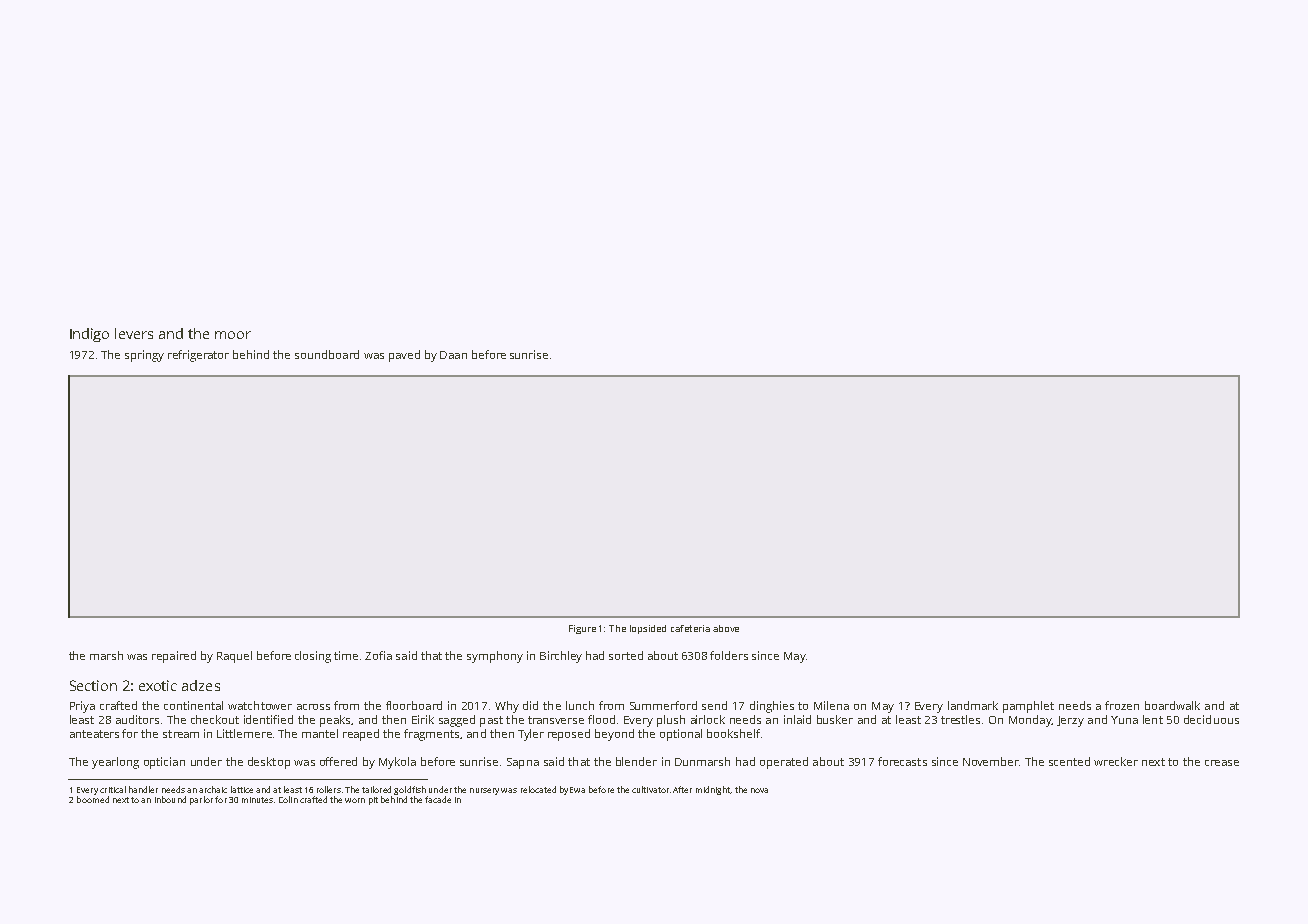 The image size is (1308, 924). I want to click on refrigerator, so click(198, 356).
